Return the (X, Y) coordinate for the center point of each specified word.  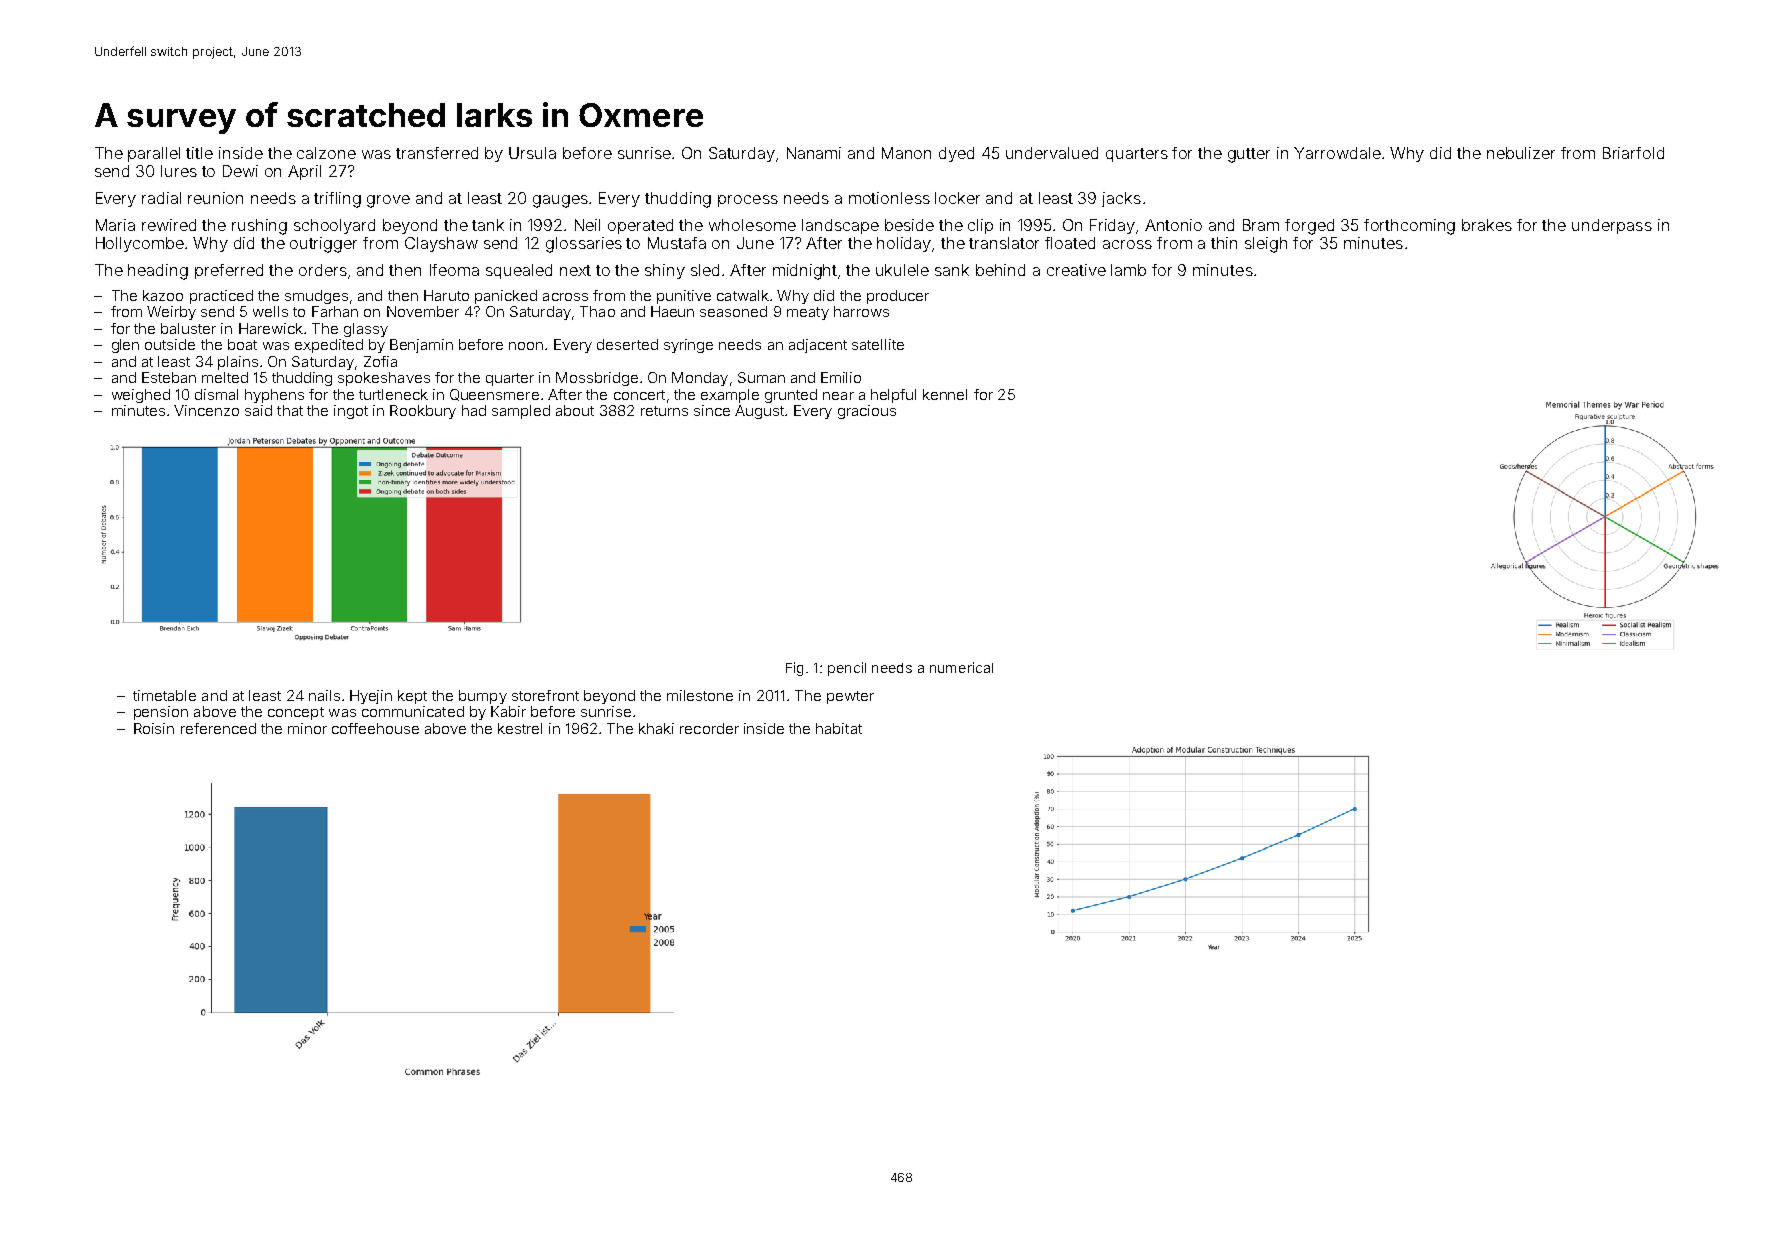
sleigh (1266, 245)
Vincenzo (206, 410)
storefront (545, 695)
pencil (847, 669)
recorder (709, 728)
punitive (684, 297)
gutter (1249, 155)
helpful (893, 396)
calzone (326, 153)
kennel (945, 394)
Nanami (814, 153)
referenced (218, 728)
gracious (867, 412)
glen (125, 346)
